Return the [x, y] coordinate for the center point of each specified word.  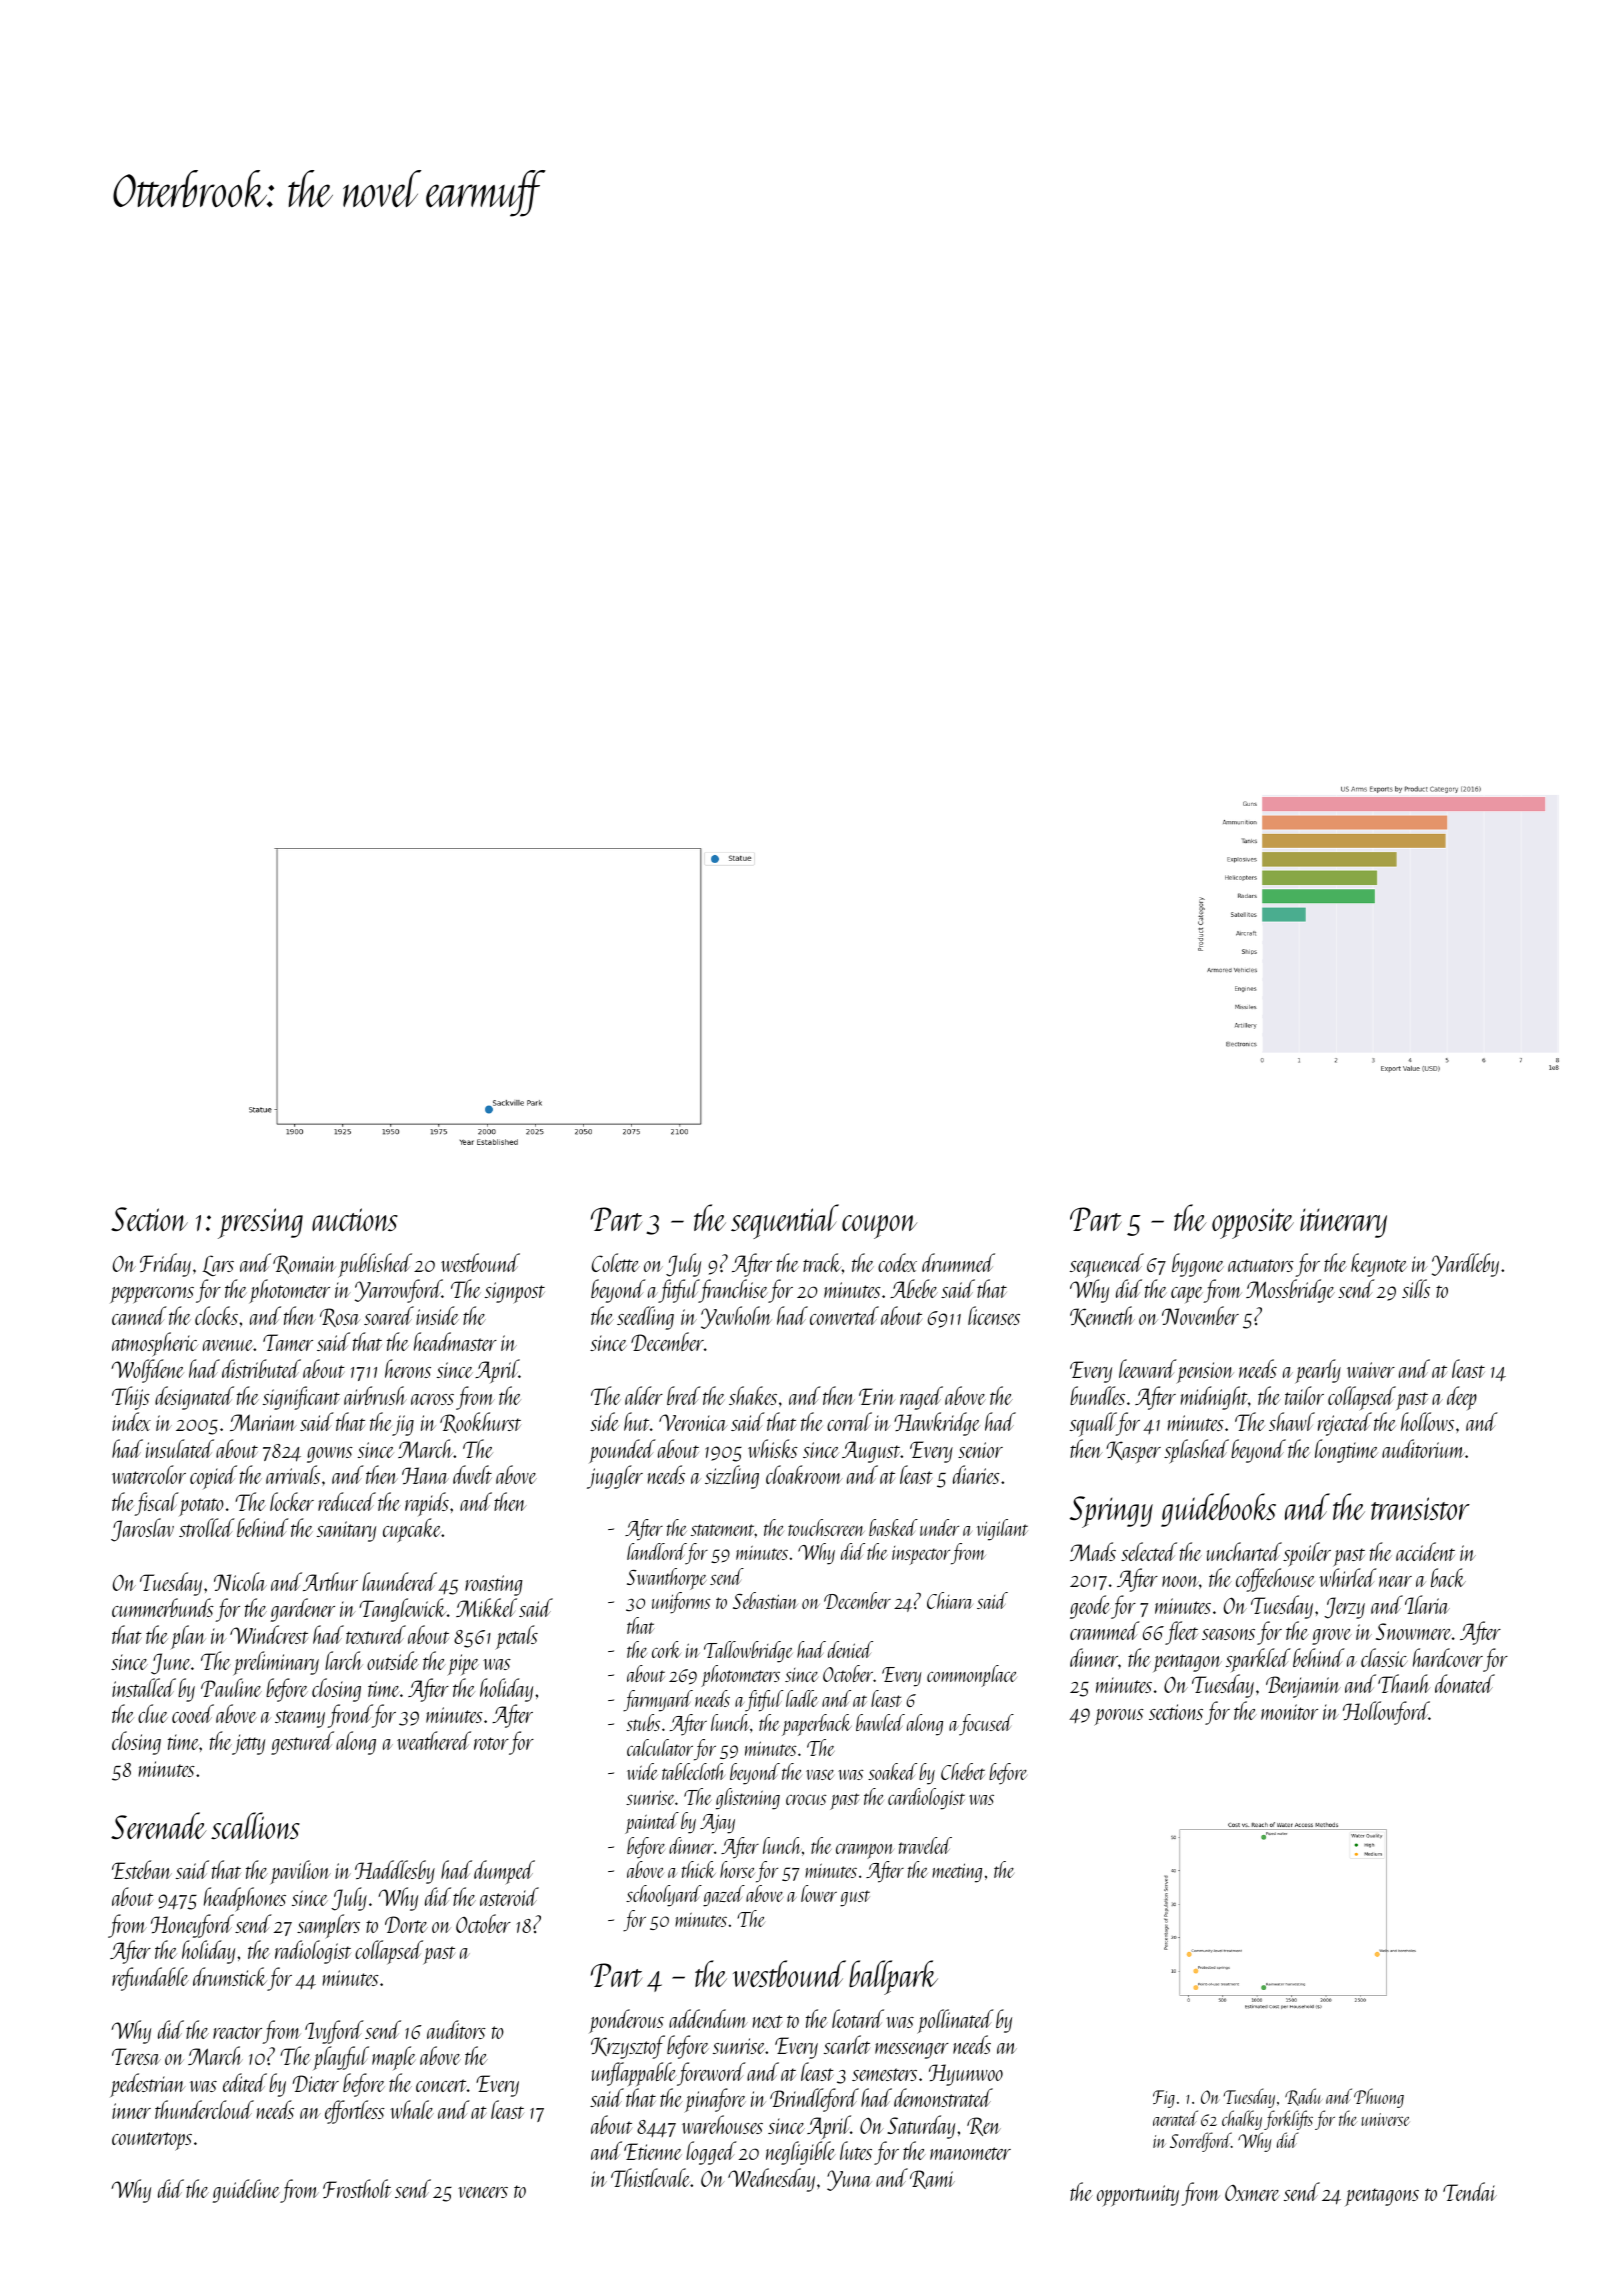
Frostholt [357, 2188]
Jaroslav [142, 1530]
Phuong [1379, 2098]
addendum [708, 2018]
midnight [1214, 1398]
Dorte [406, 1924]
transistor [1420, 1508]
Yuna [849, 2180]
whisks [773, 1448]
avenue [228, 1345]
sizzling [732, 1477]
